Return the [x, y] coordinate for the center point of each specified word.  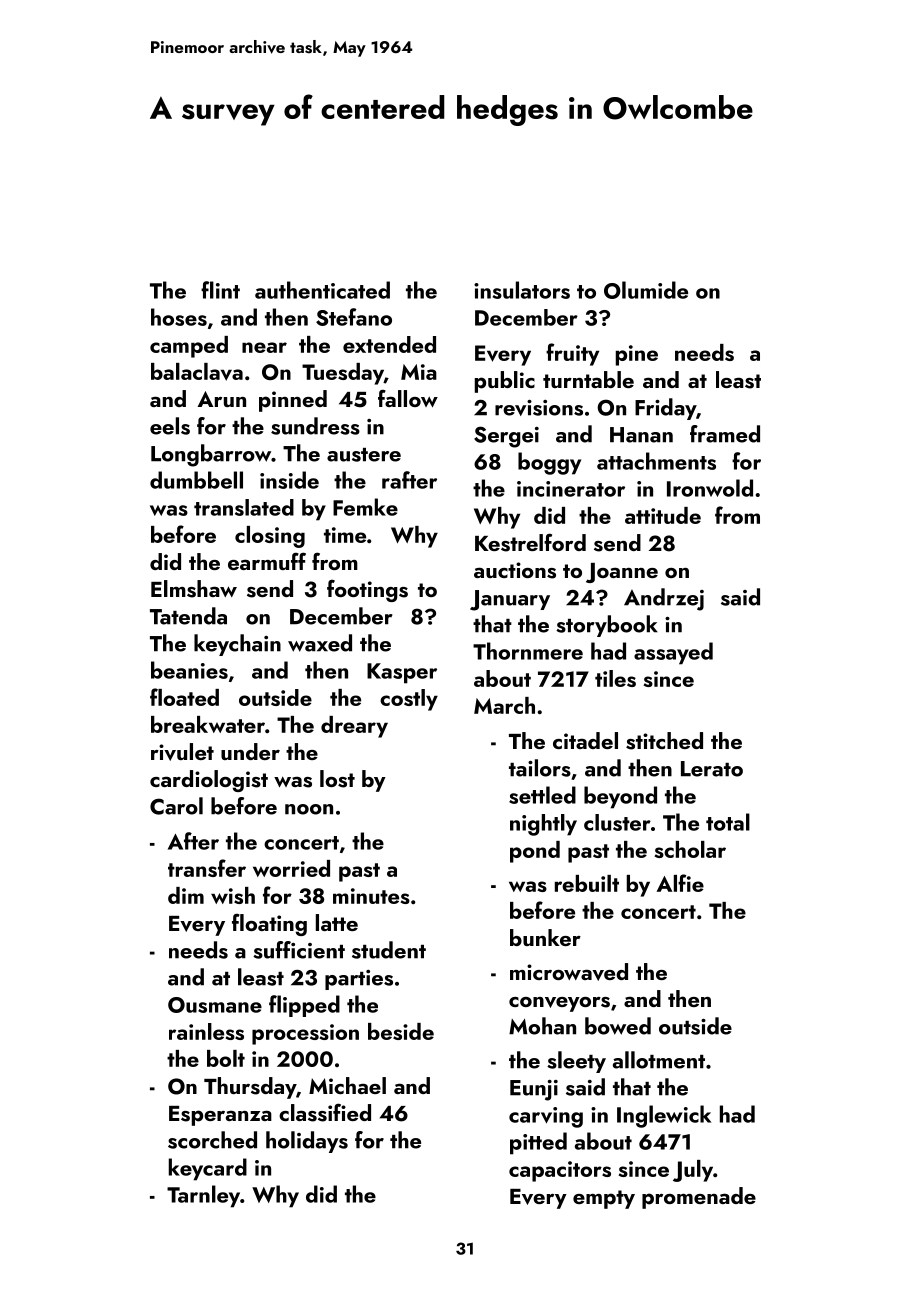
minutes [371, 896]
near [264, 347]
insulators [522, 290]
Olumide [646, 290]
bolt [226, 1058]
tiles [615, 678]
